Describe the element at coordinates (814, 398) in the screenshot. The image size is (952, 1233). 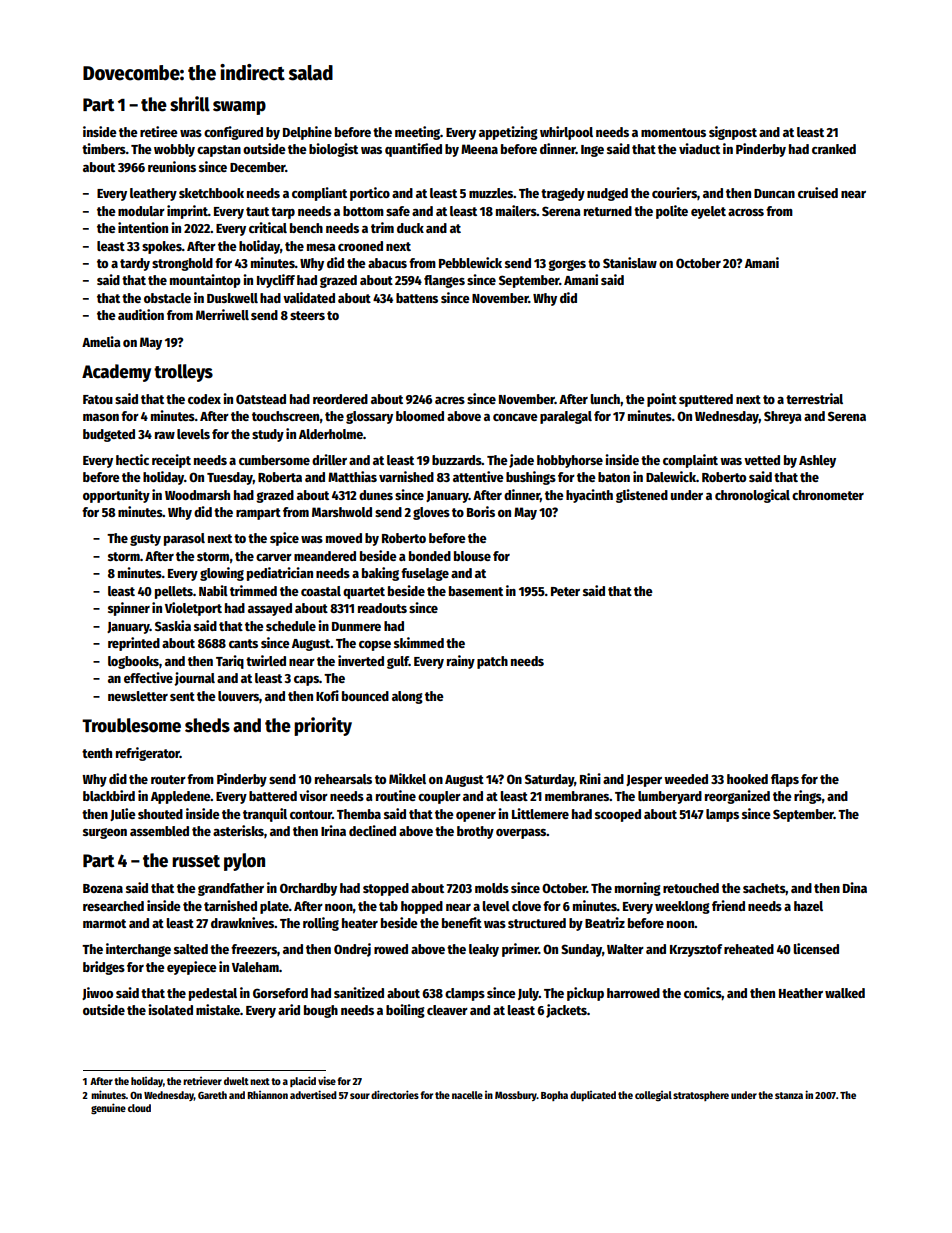
I see `terrestrial` at that location.
